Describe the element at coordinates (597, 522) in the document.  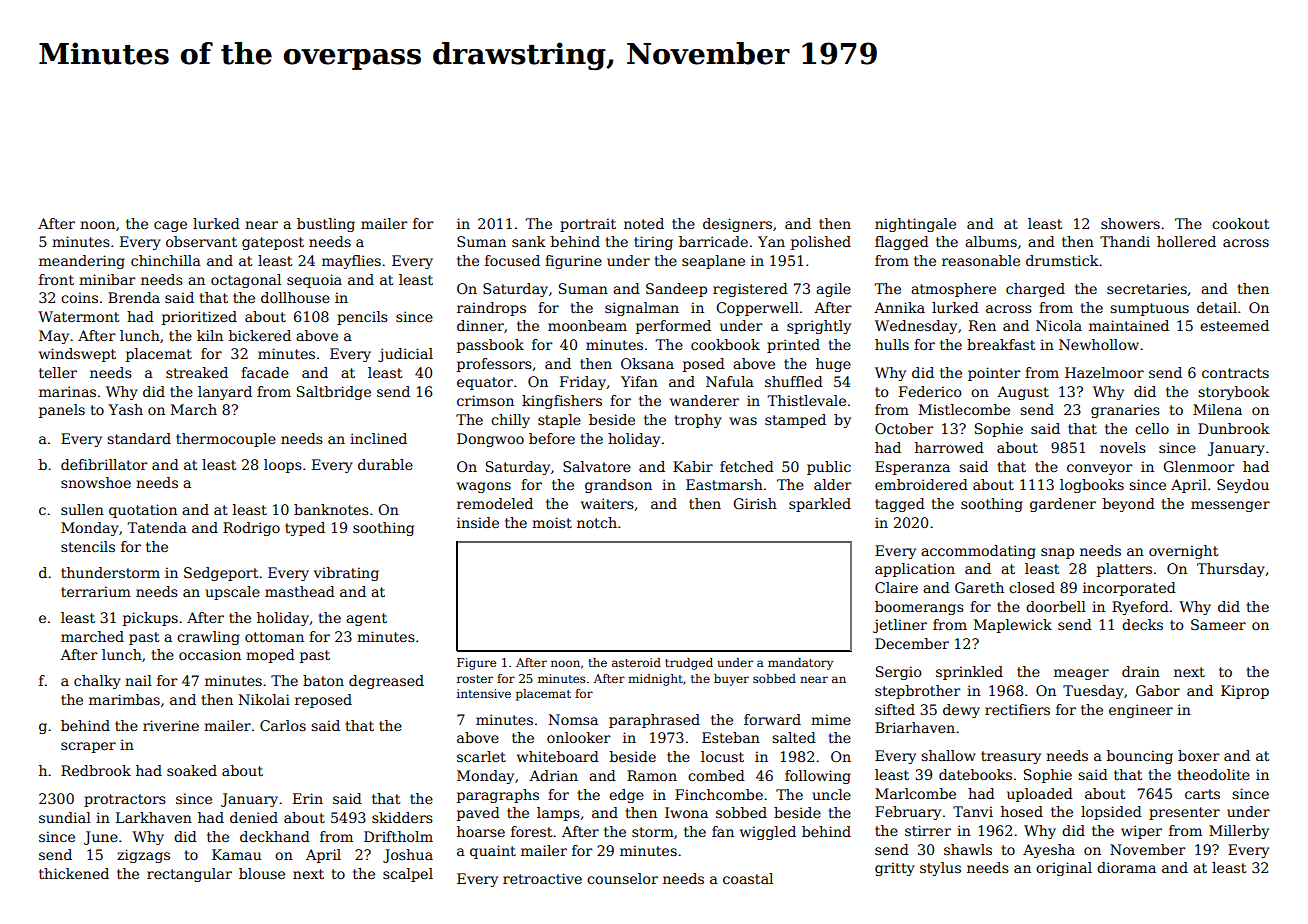
I see `notch` at that location.
